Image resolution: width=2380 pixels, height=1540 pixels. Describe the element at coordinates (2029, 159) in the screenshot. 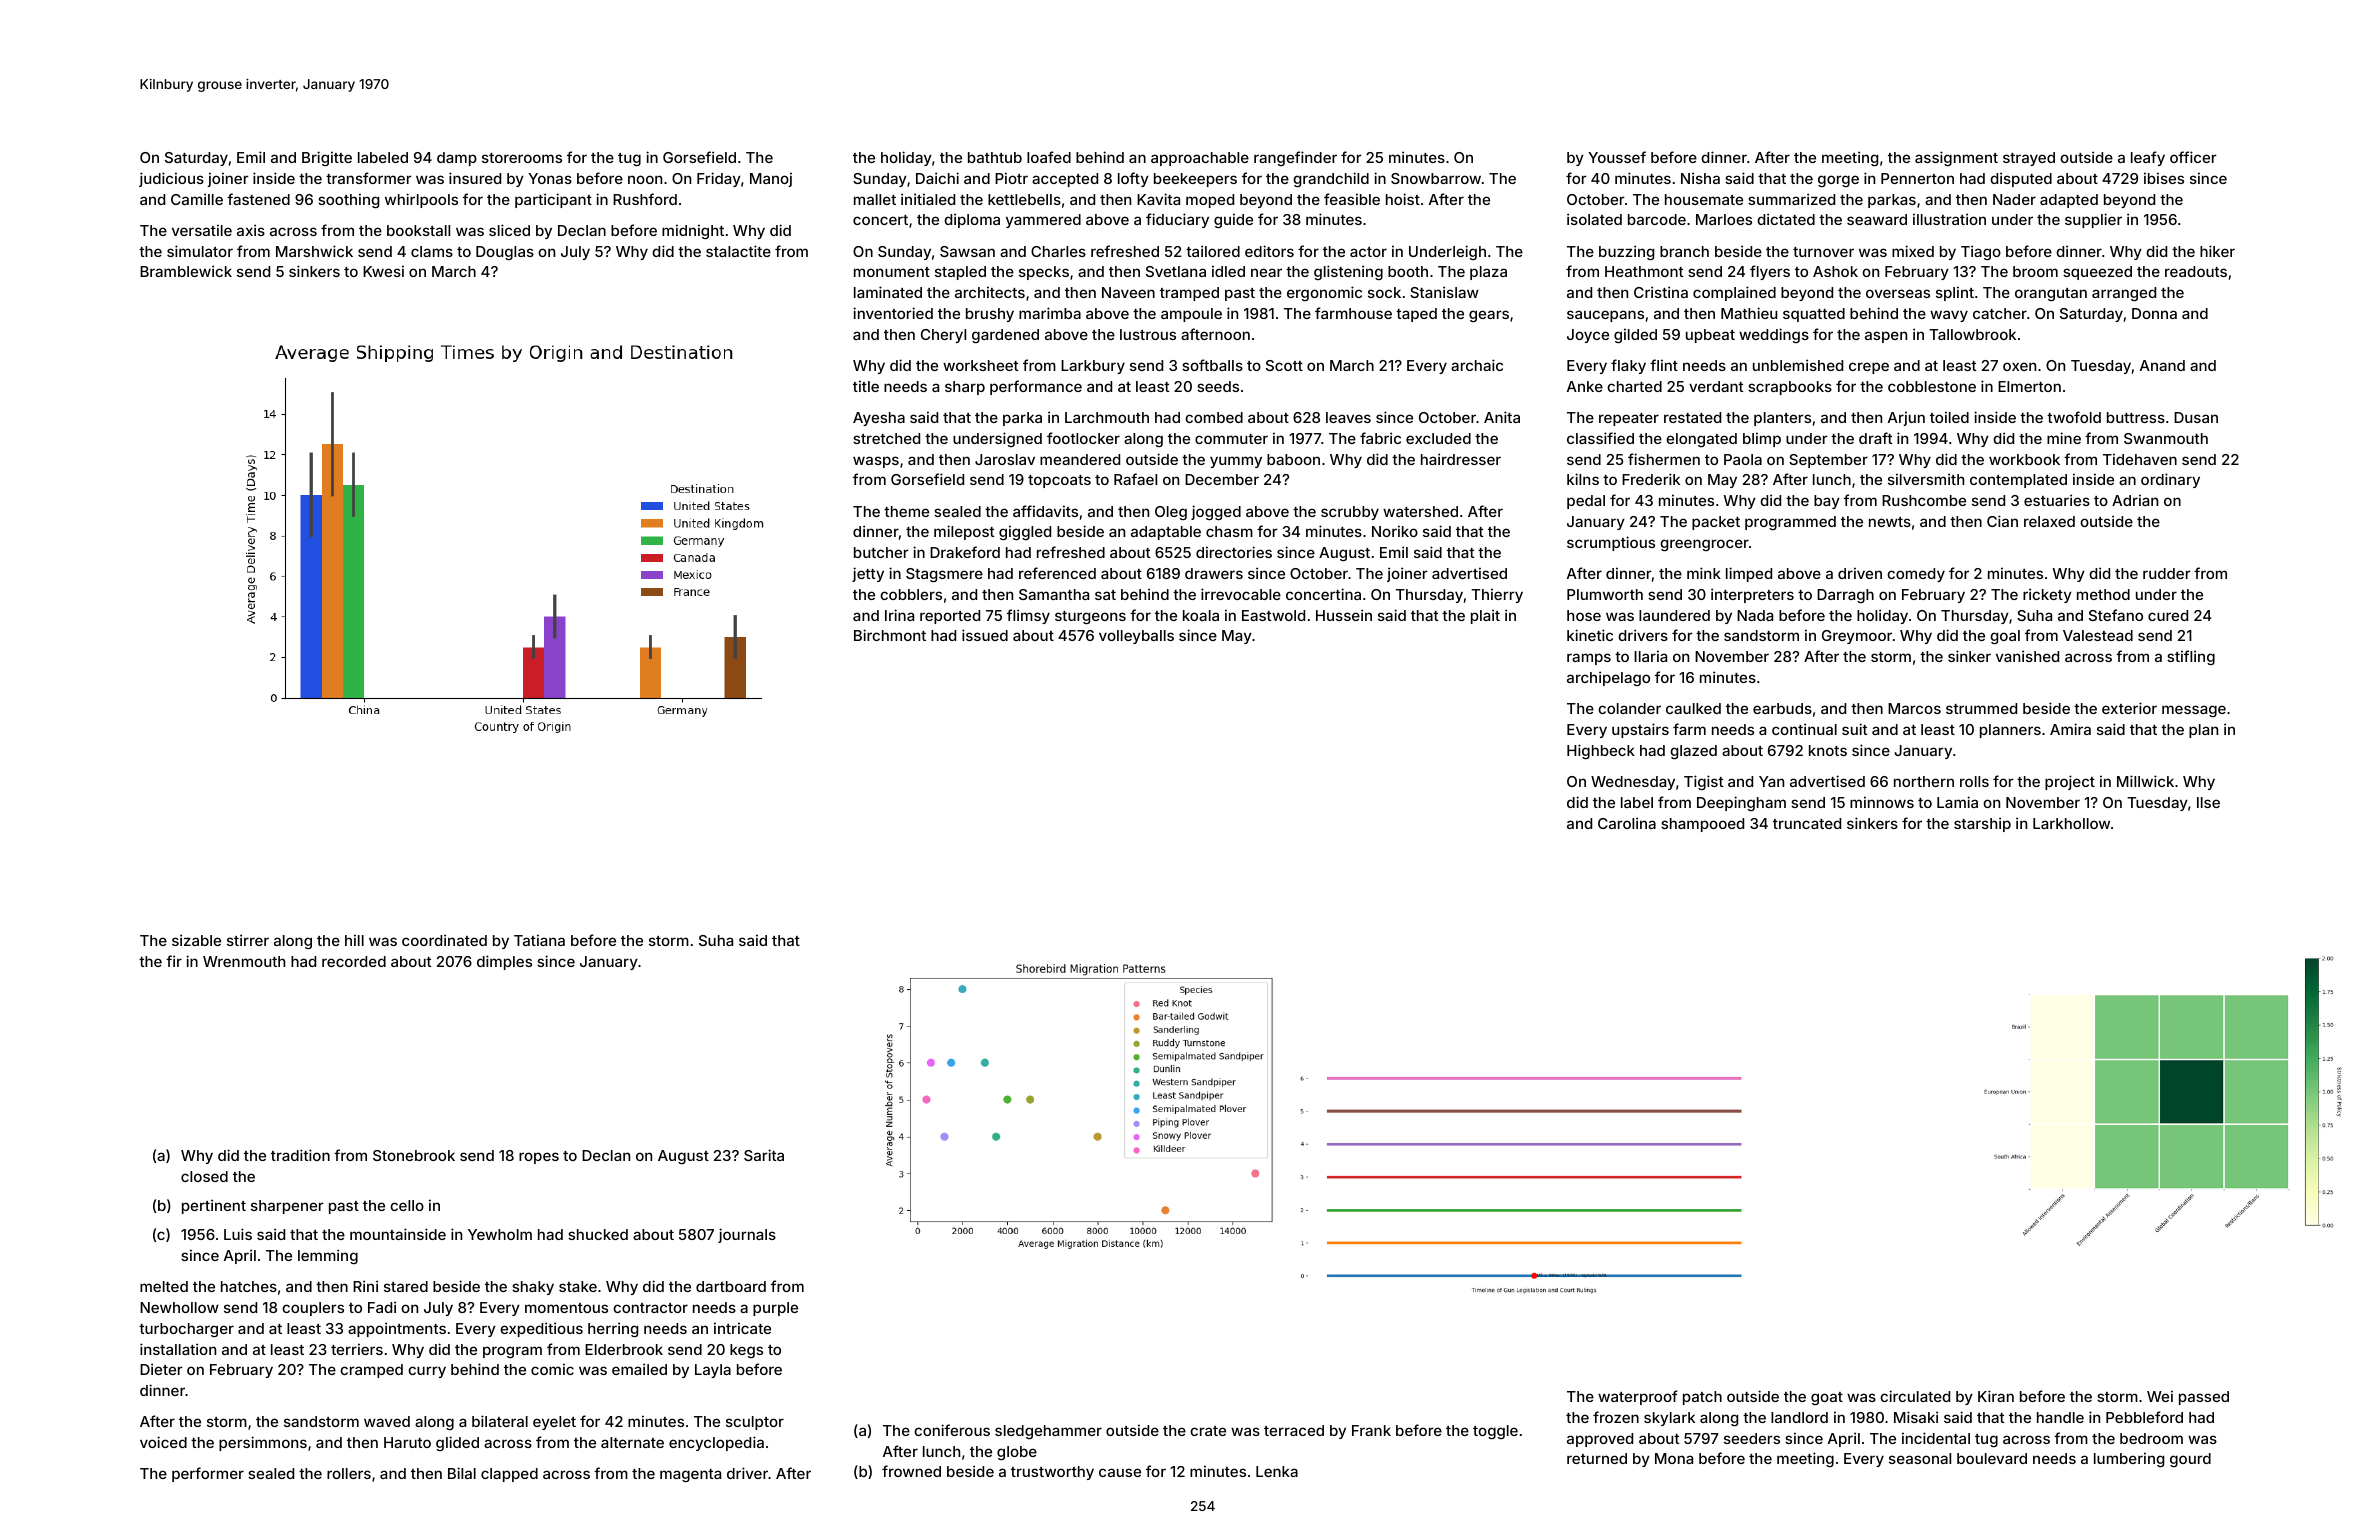

I see `strayed` at that location.
